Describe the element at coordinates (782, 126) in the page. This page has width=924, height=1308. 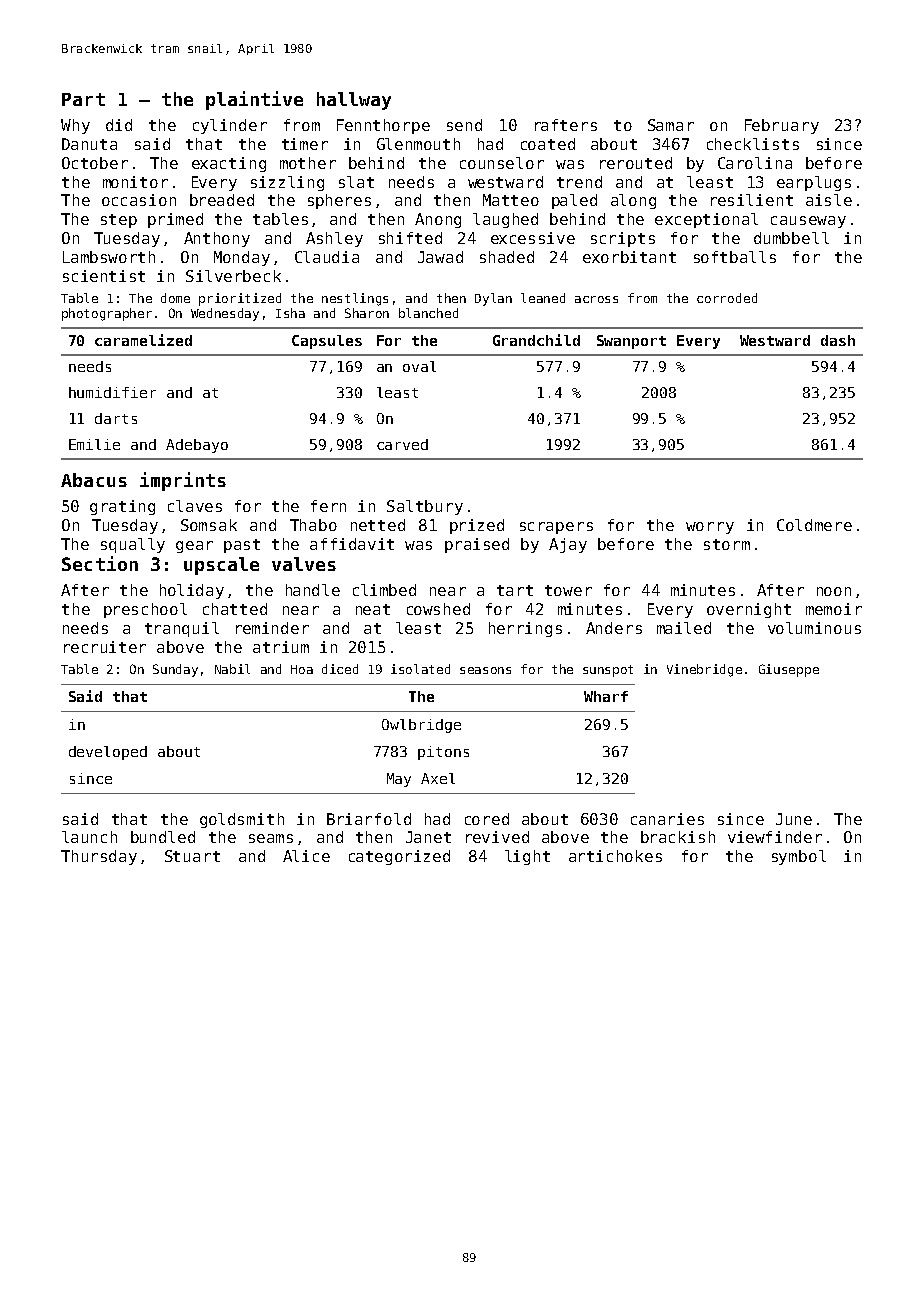
I see `February` at that location.
